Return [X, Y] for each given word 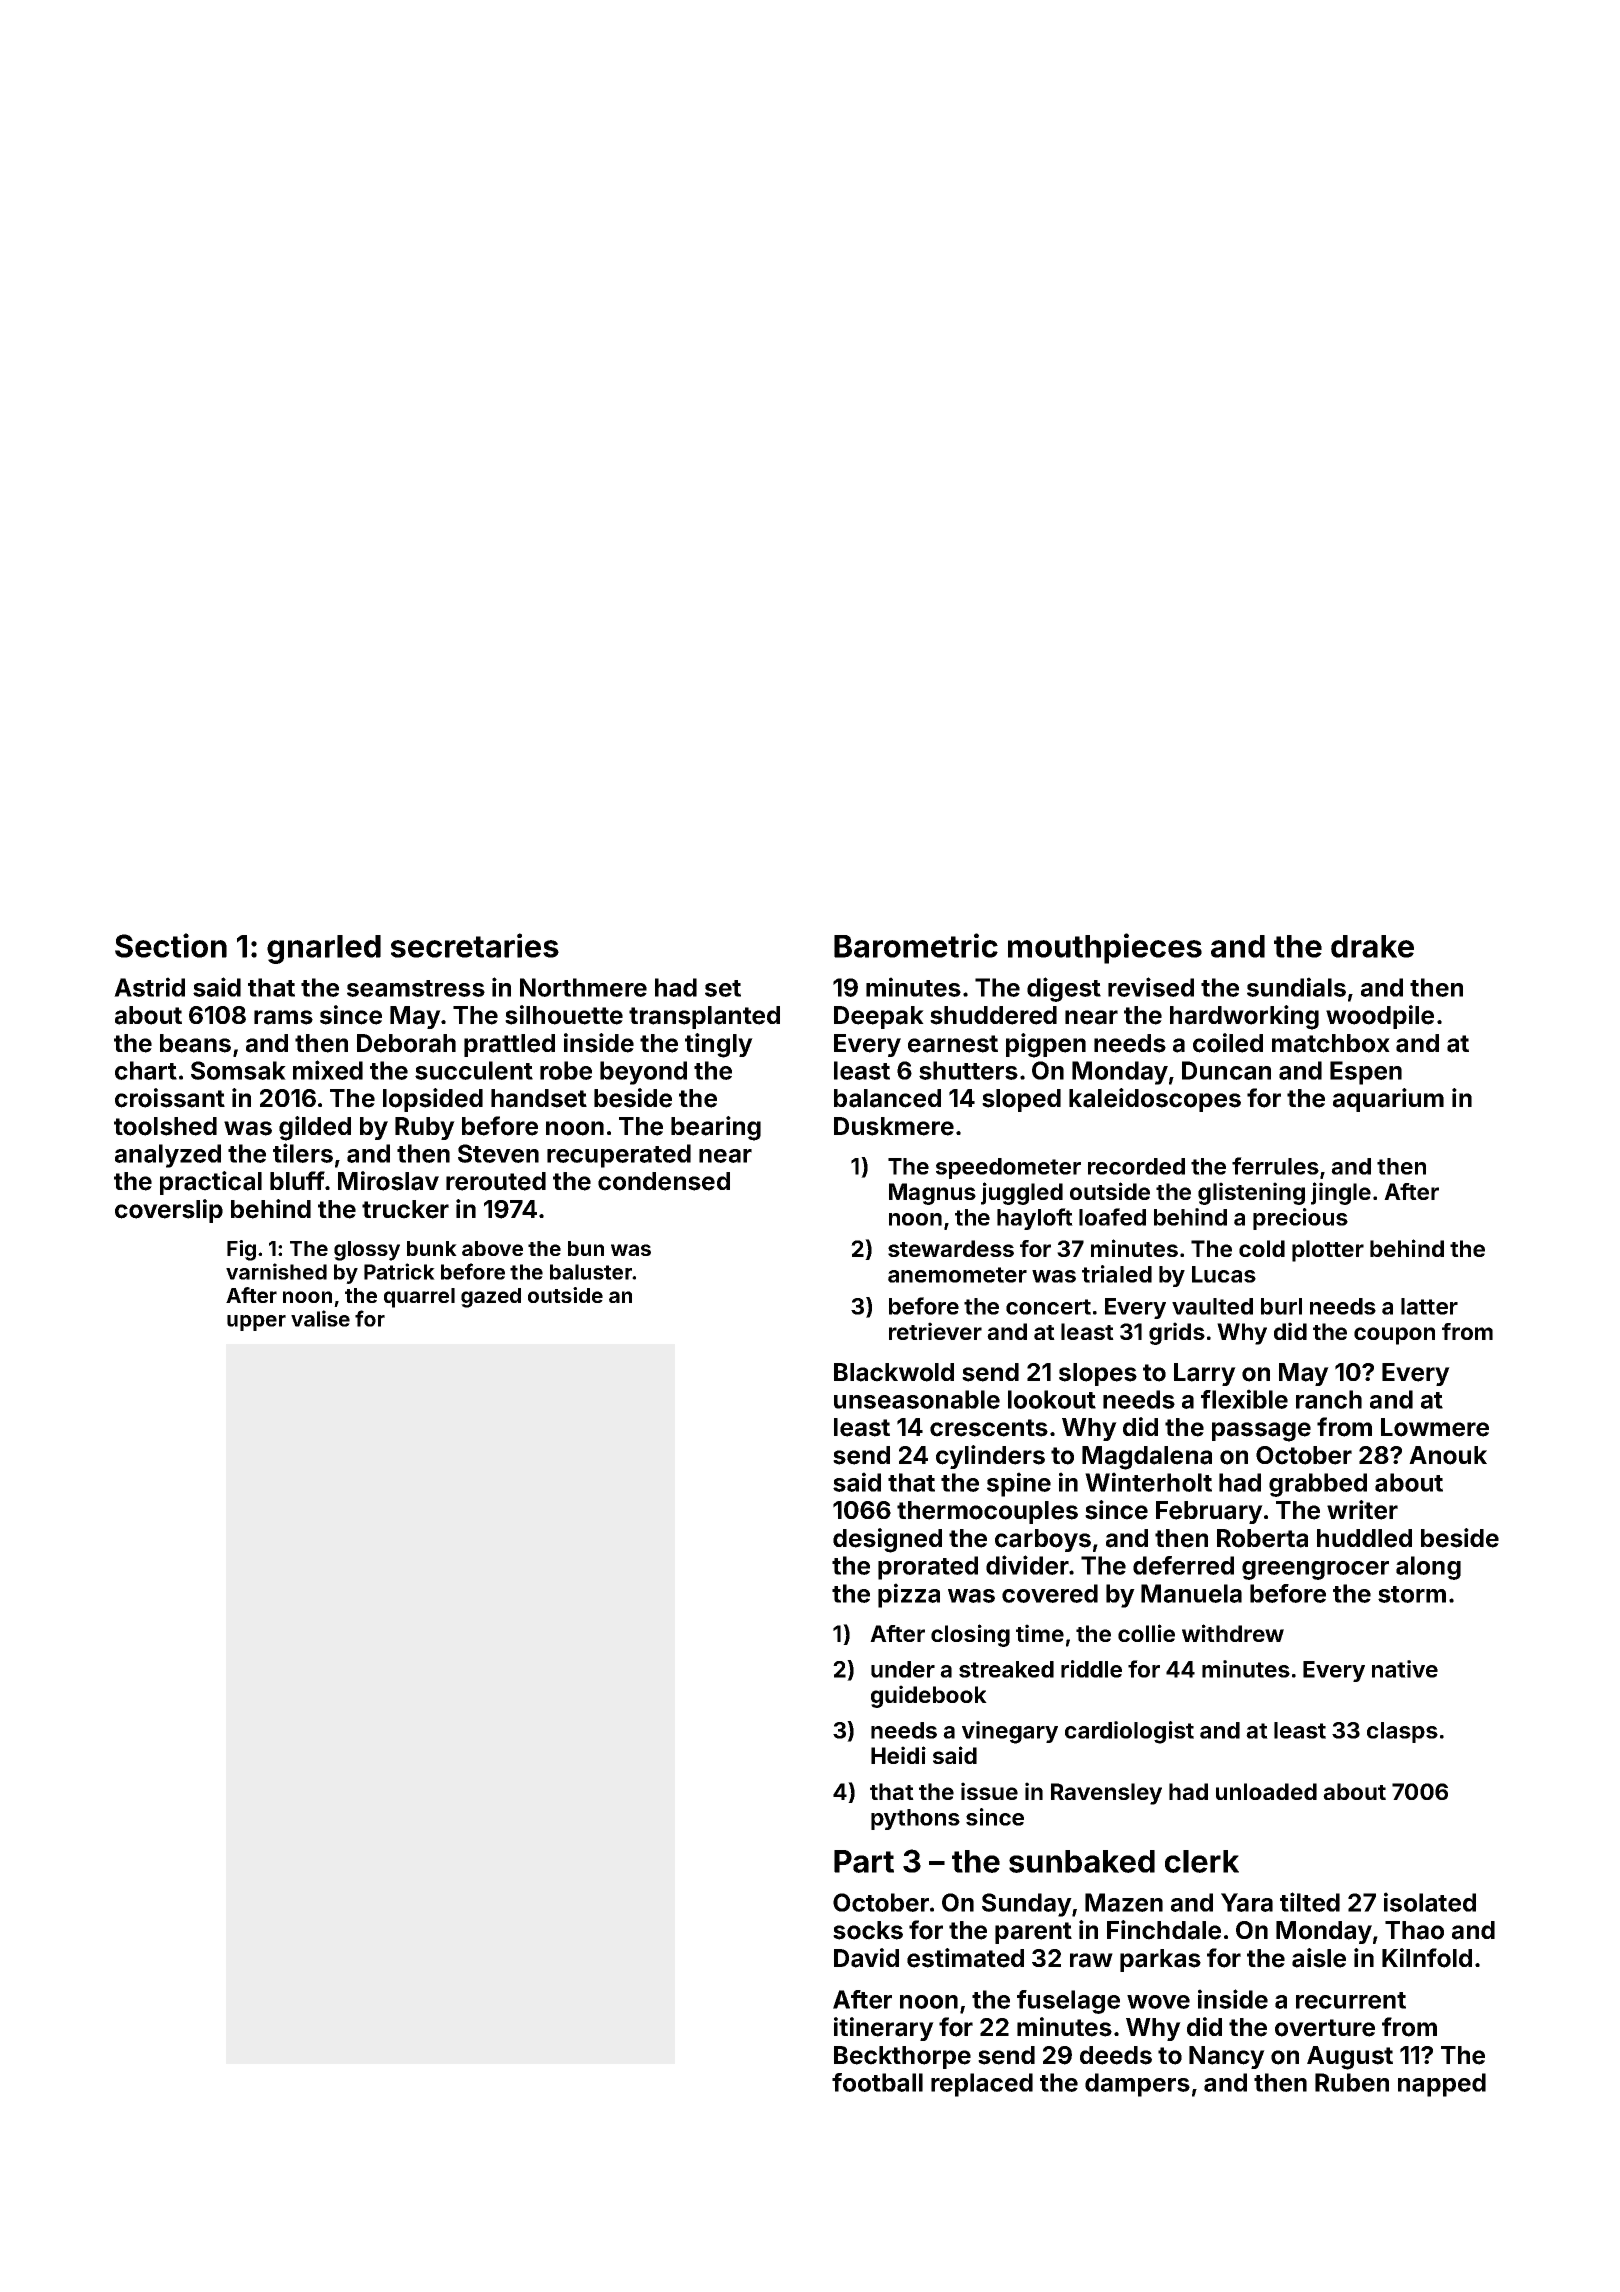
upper [256, 1323]
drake [1372, 946]
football [877, 2082]
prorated [928, 1568]
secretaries [475, 945]
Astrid [149, 987]
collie [1146, 1633]
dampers [1137, 2085]
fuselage [1068, 2002]
